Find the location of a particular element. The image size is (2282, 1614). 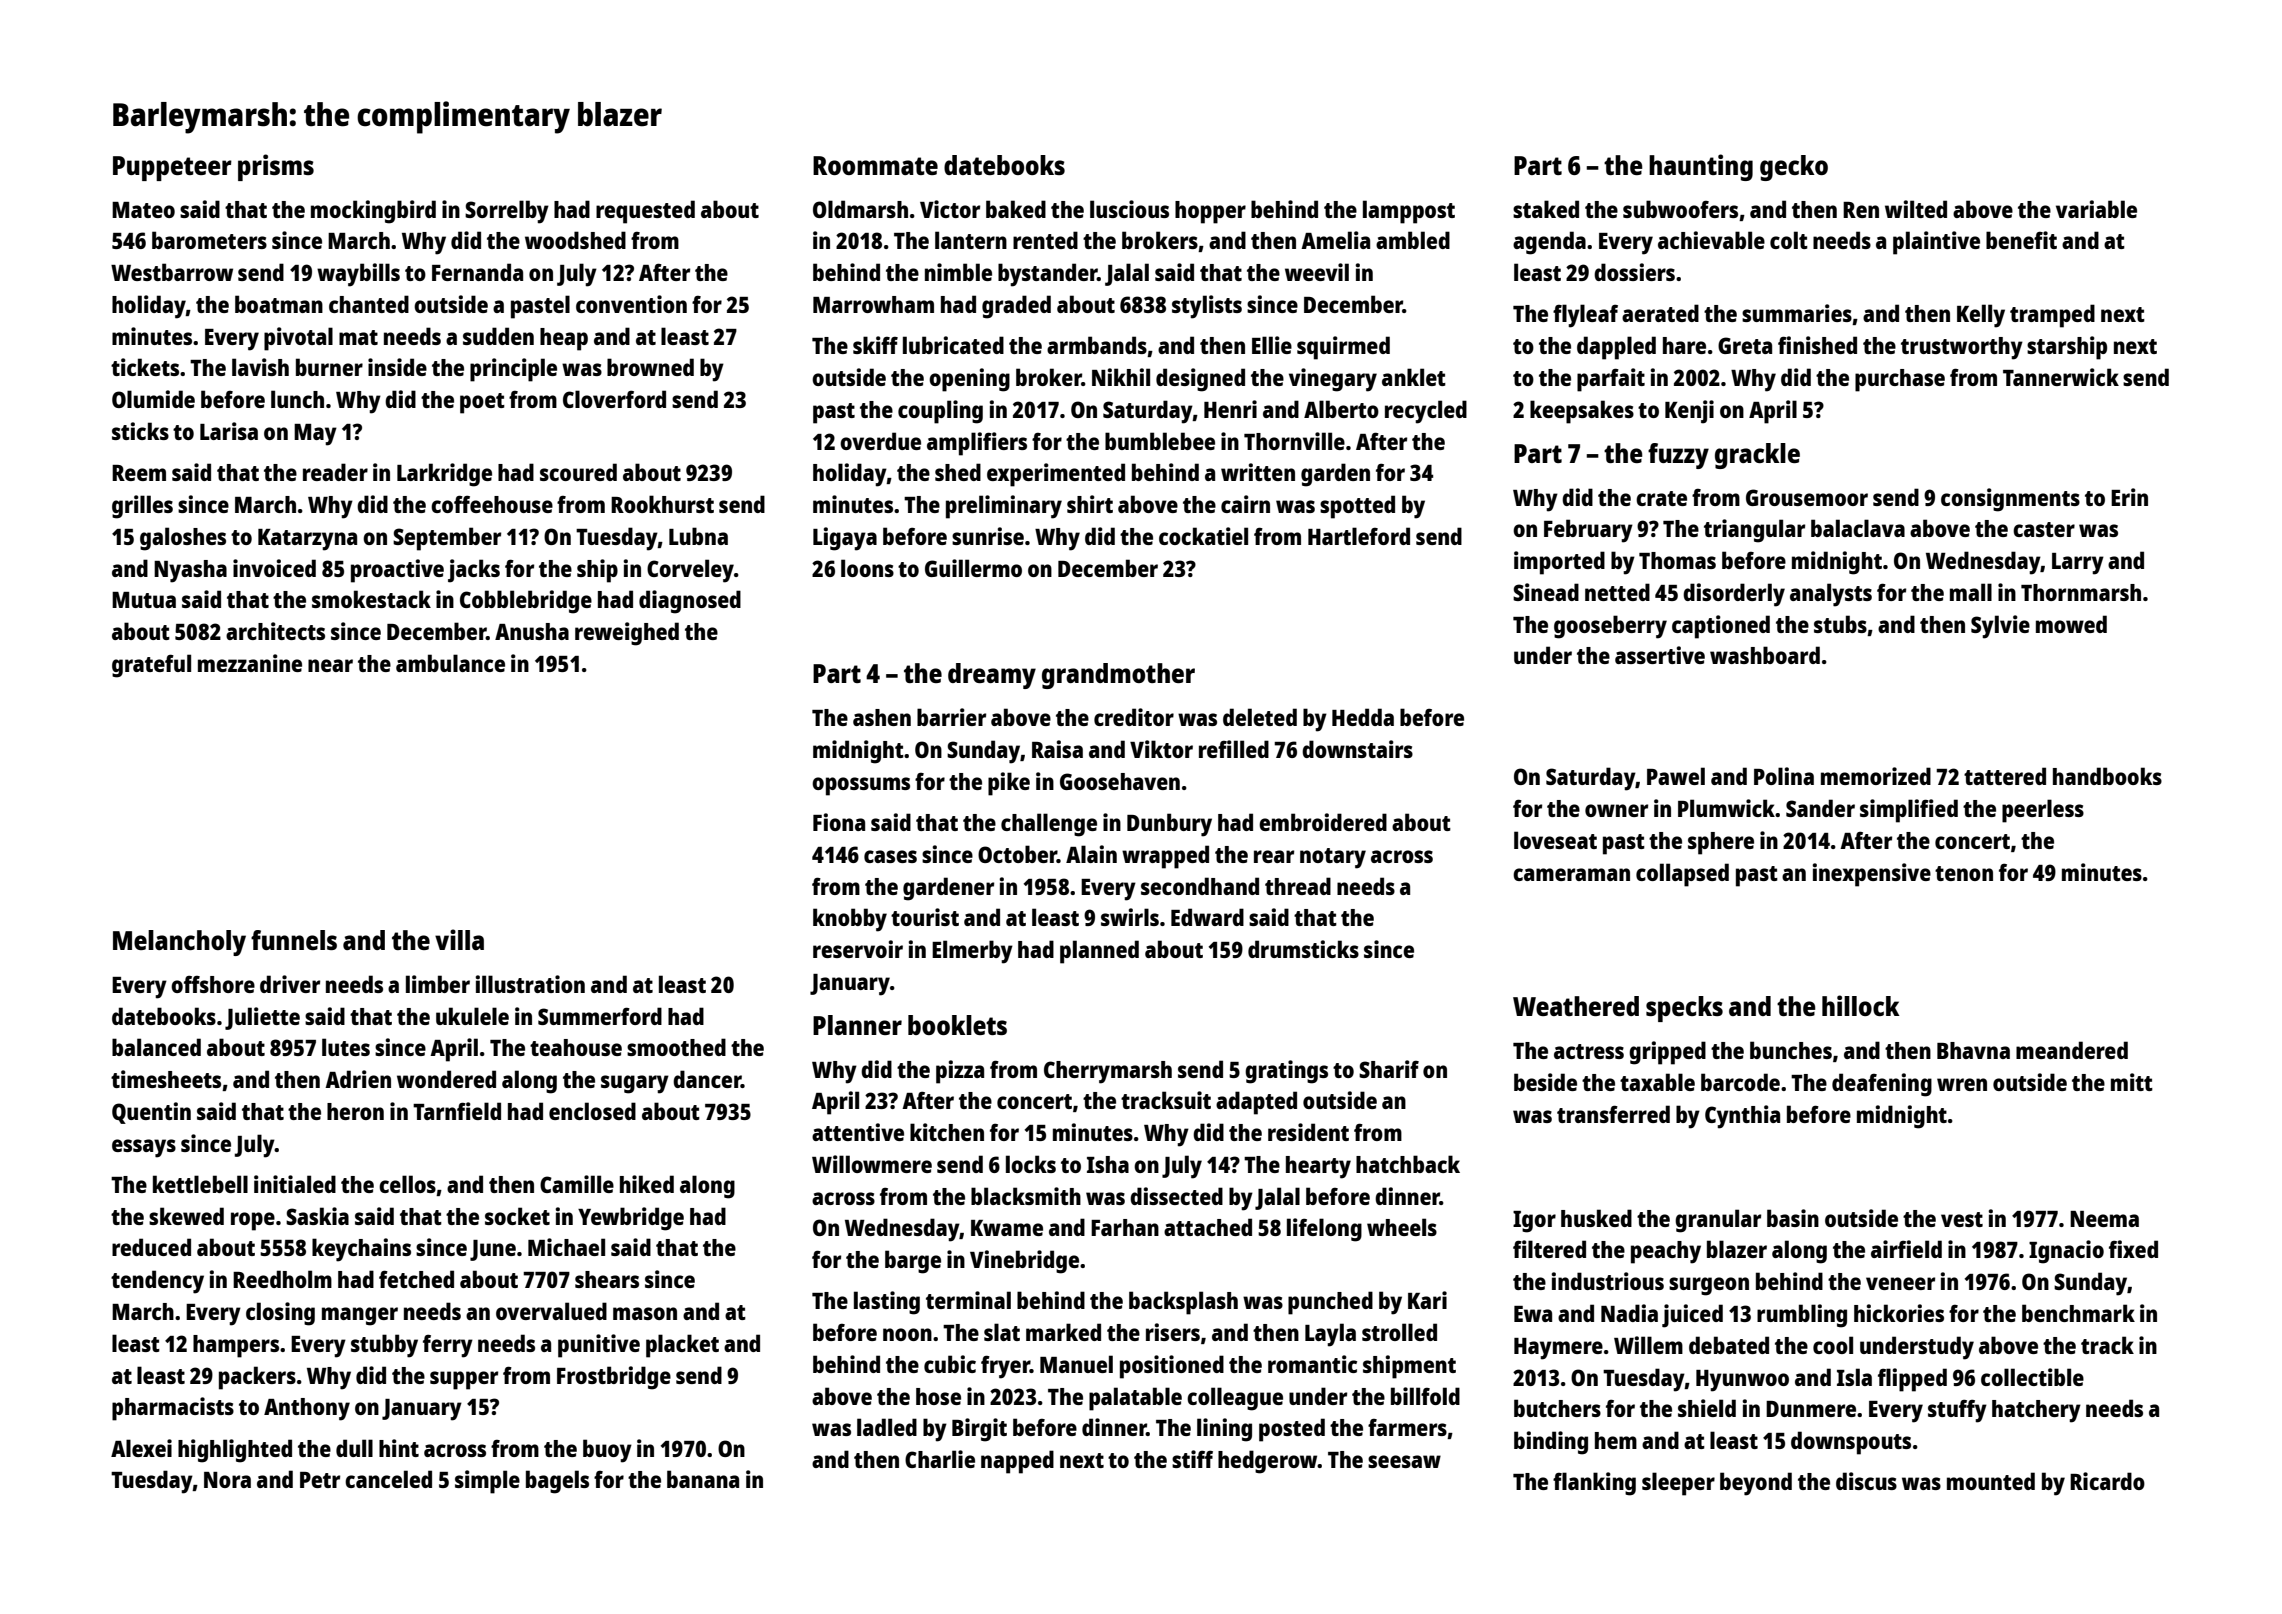

Roommate is located at coordinates (875, 165).
